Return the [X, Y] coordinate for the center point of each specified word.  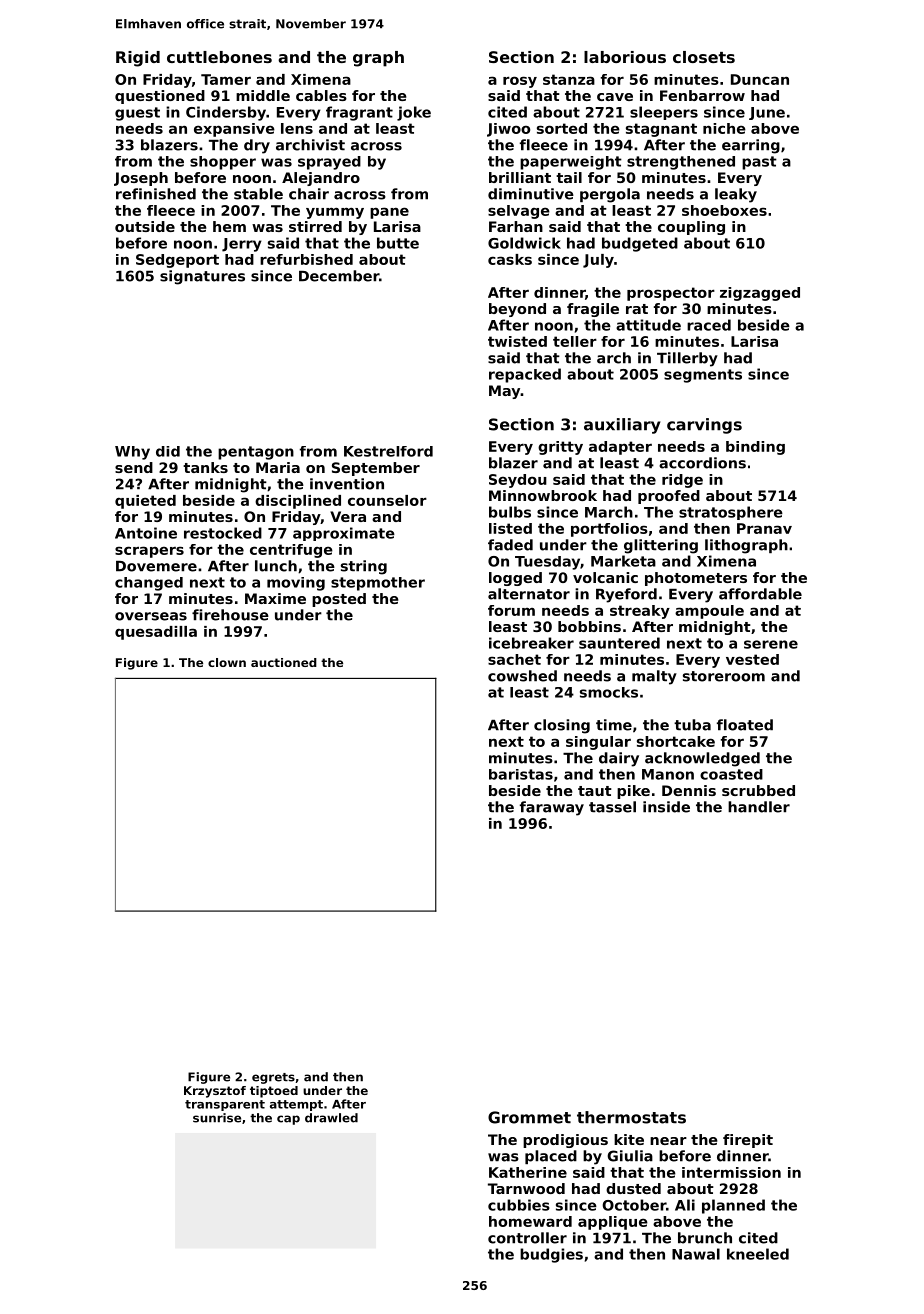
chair [309, 194]
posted [339, 600]
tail [569, 177]
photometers [696, 579]
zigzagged [760, 294]
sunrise [217, 1118]
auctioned [284, 662]
